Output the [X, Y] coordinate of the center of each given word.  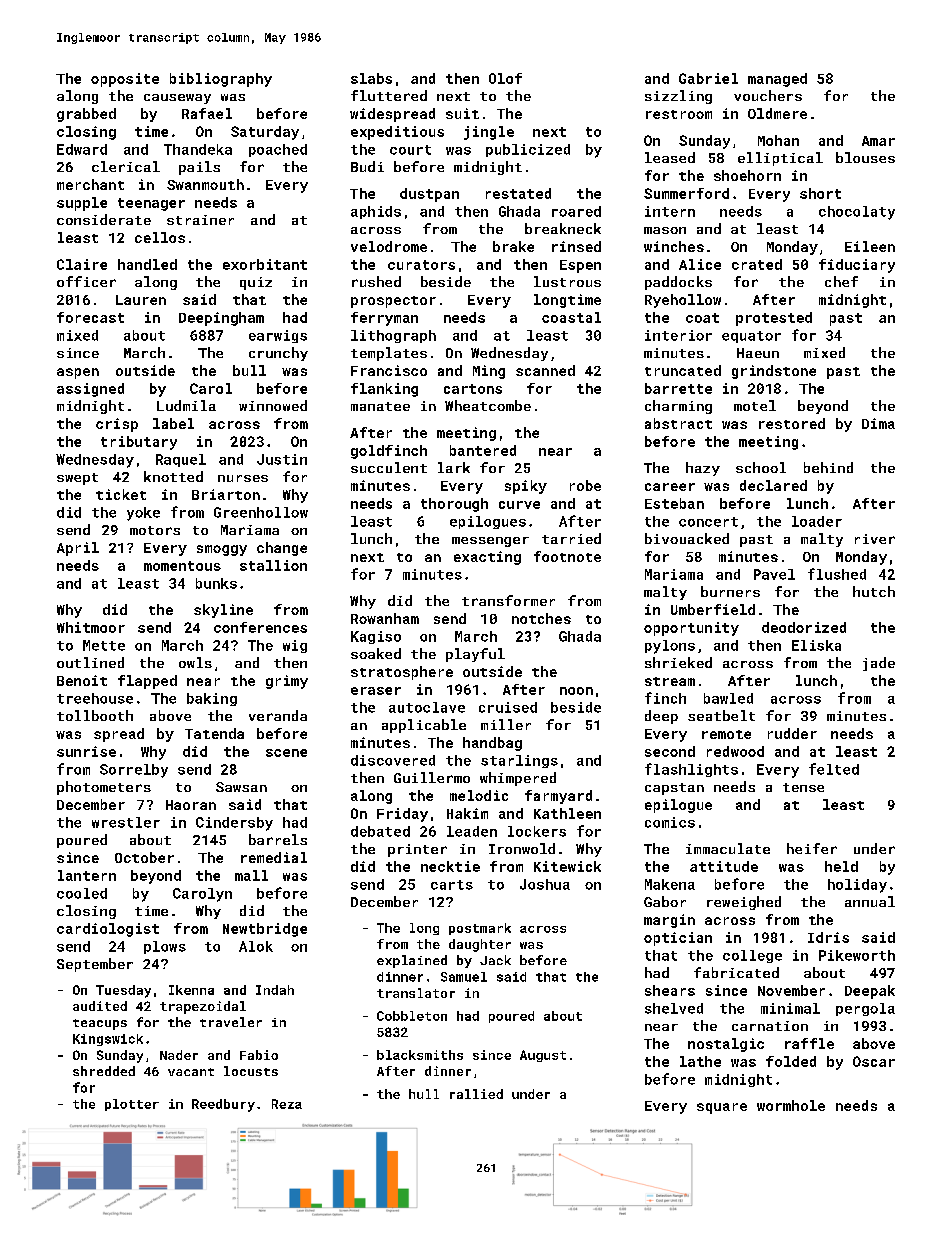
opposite [125, 80]
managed [777, 80]
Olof [505, 78]
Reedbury [223, 1105]
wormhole [791, 1105]
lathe [700, 1061]
